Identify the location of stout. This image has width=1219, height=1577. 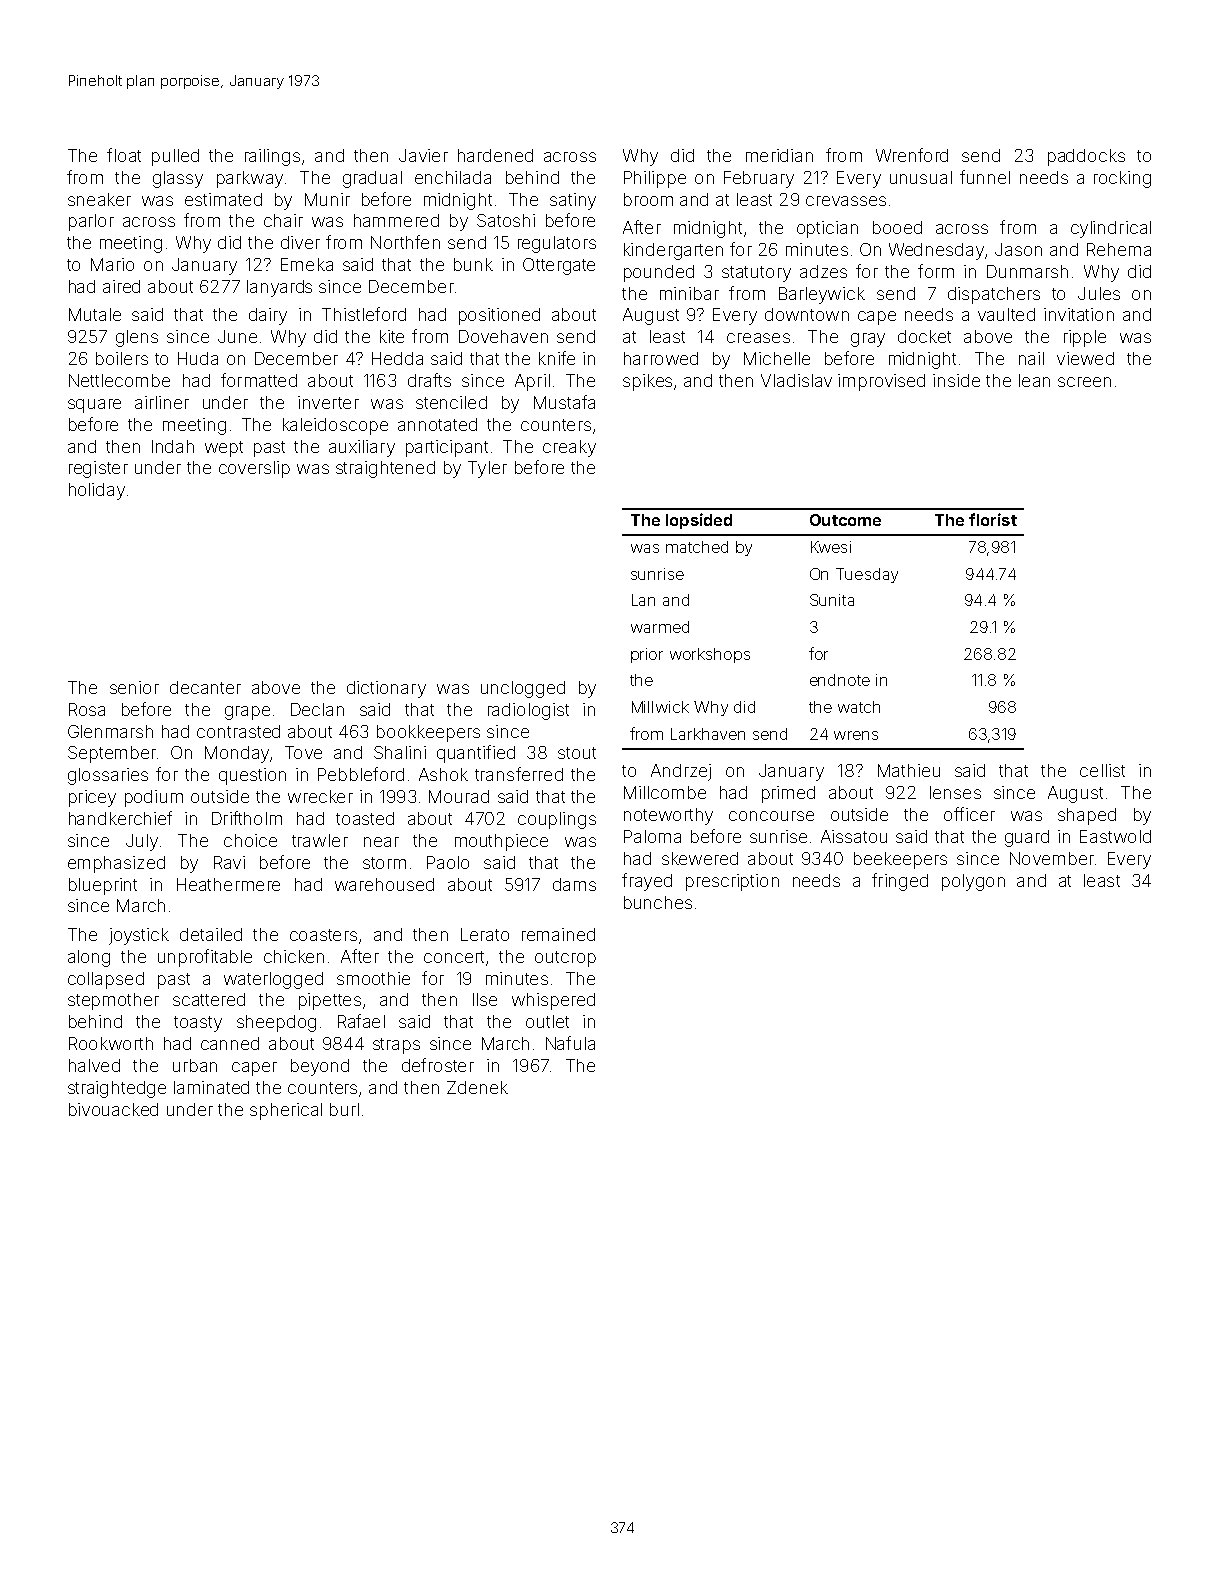
(577, 753).
